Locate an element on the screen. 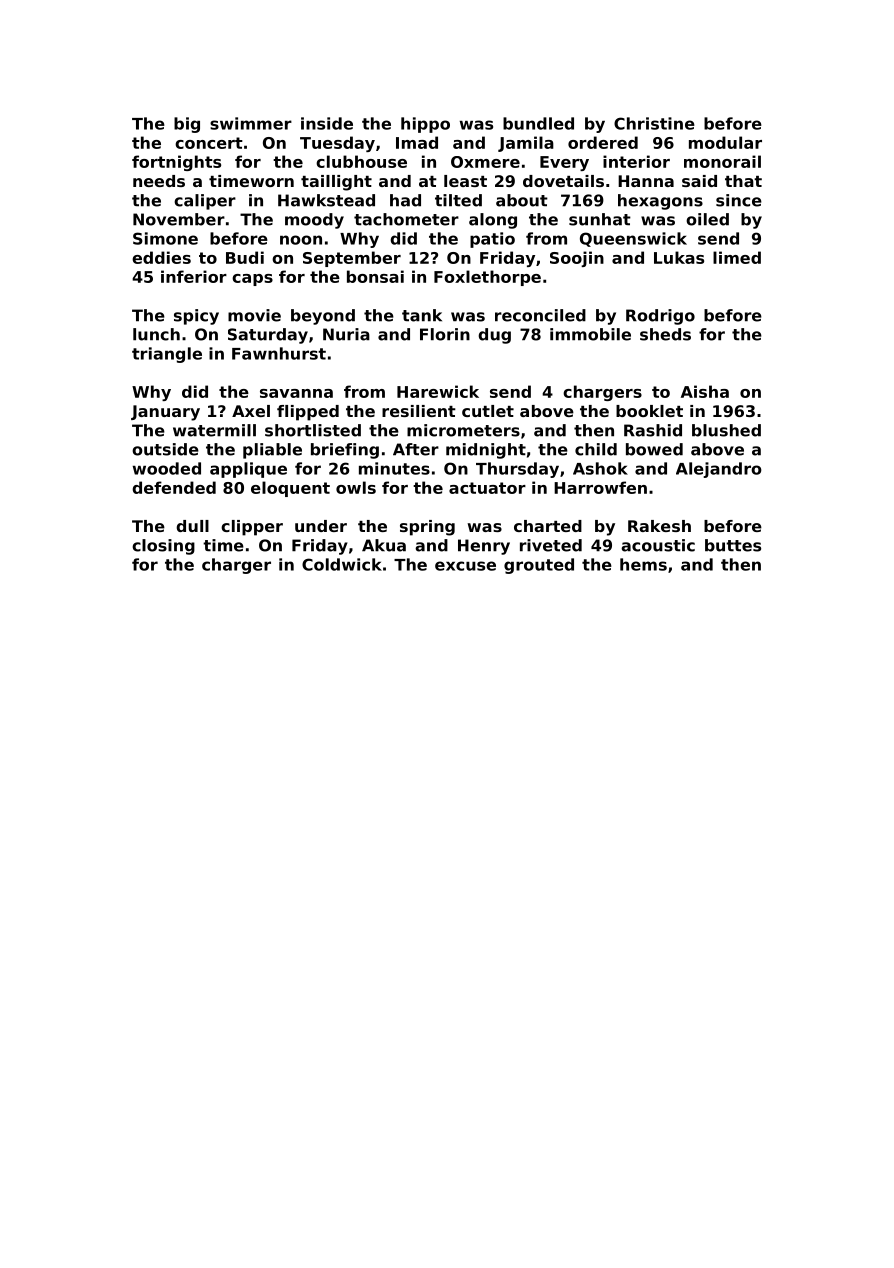 This screenshot has height=1268, width=894. modular is located at coordinates (725, 142).
